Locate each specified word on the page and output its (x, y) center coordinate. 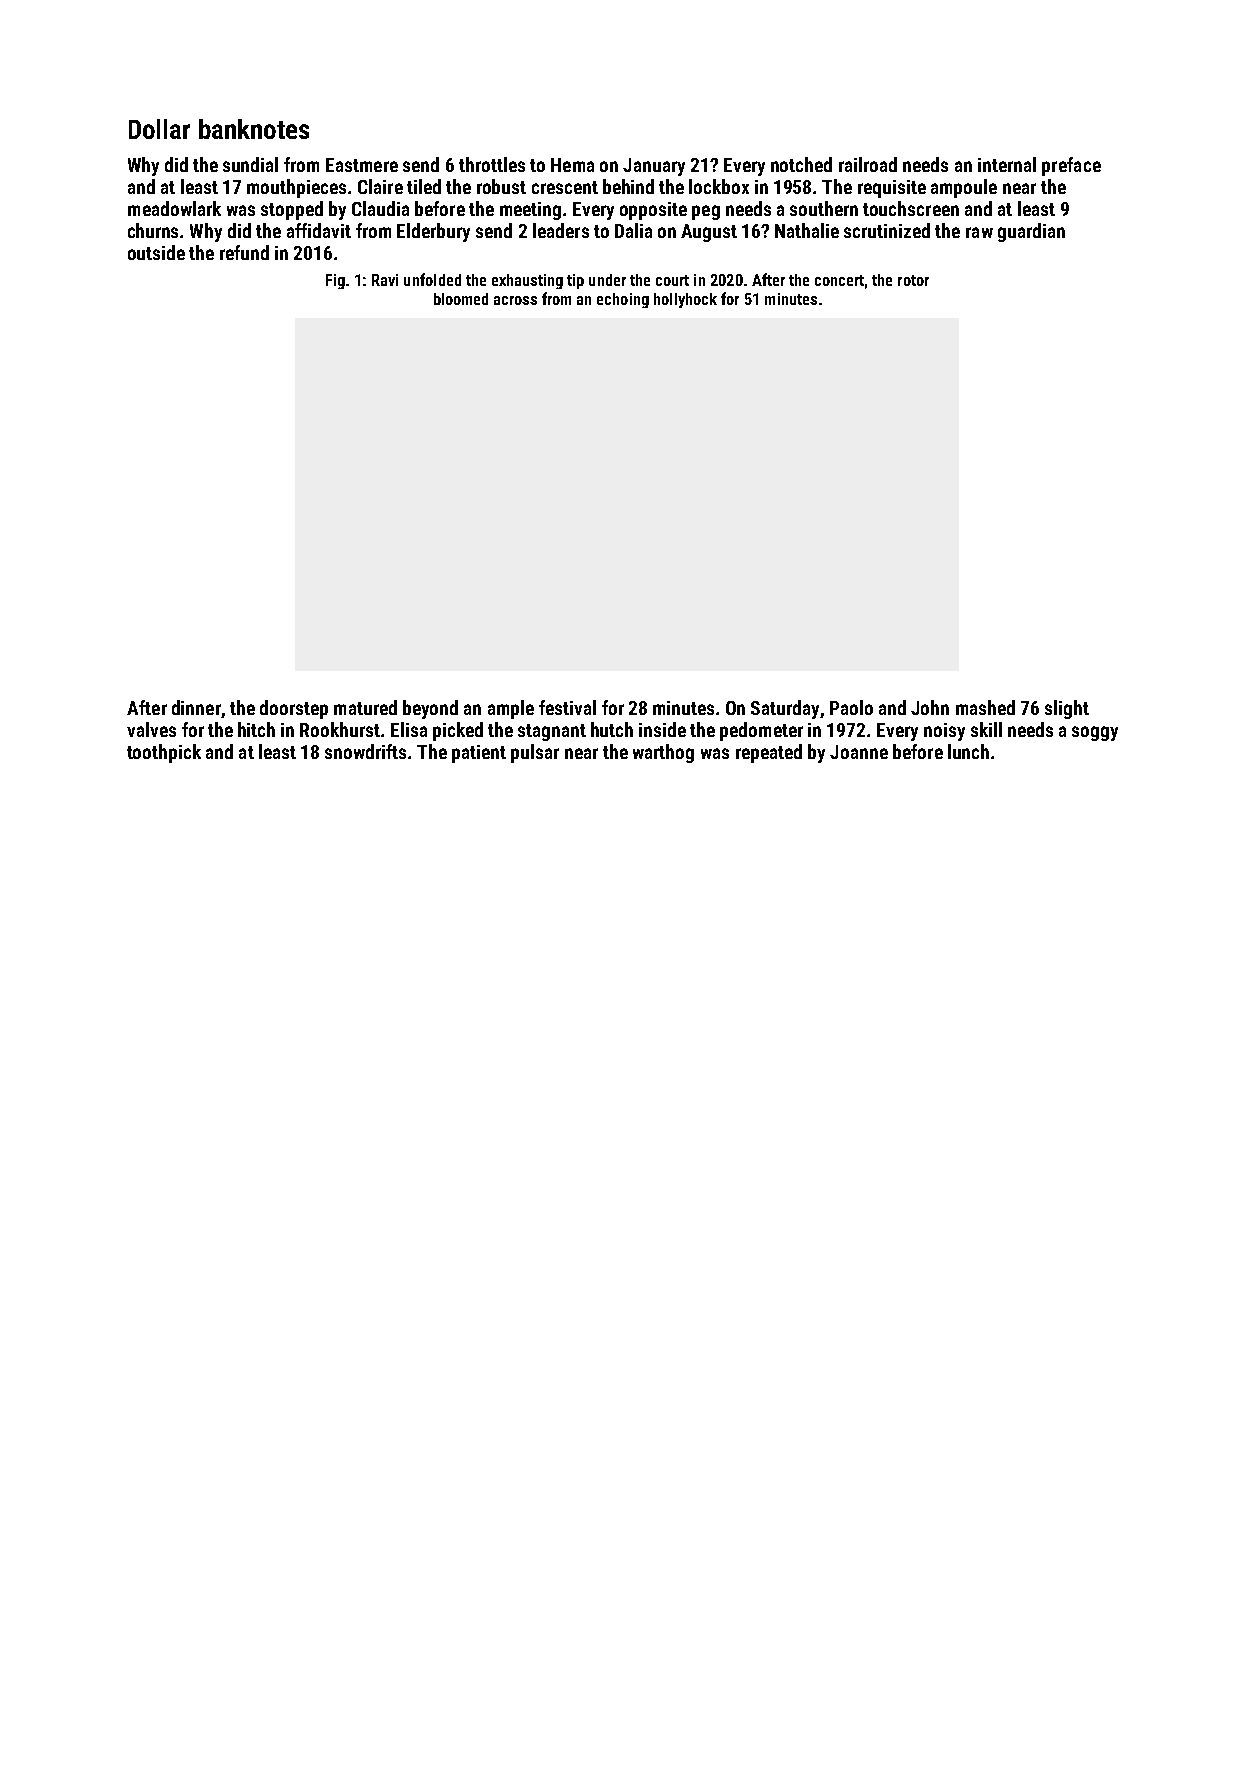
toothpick (164, 753)
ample (511, 709)
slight (1067, 709)
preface (1071, 166)
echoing (623, 300)
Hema (572, 165)
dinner (196, 707)
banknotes (254, 129)
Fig (335, 281)
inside (662, 729)
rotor (913, 280)
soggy (1095, 733)
